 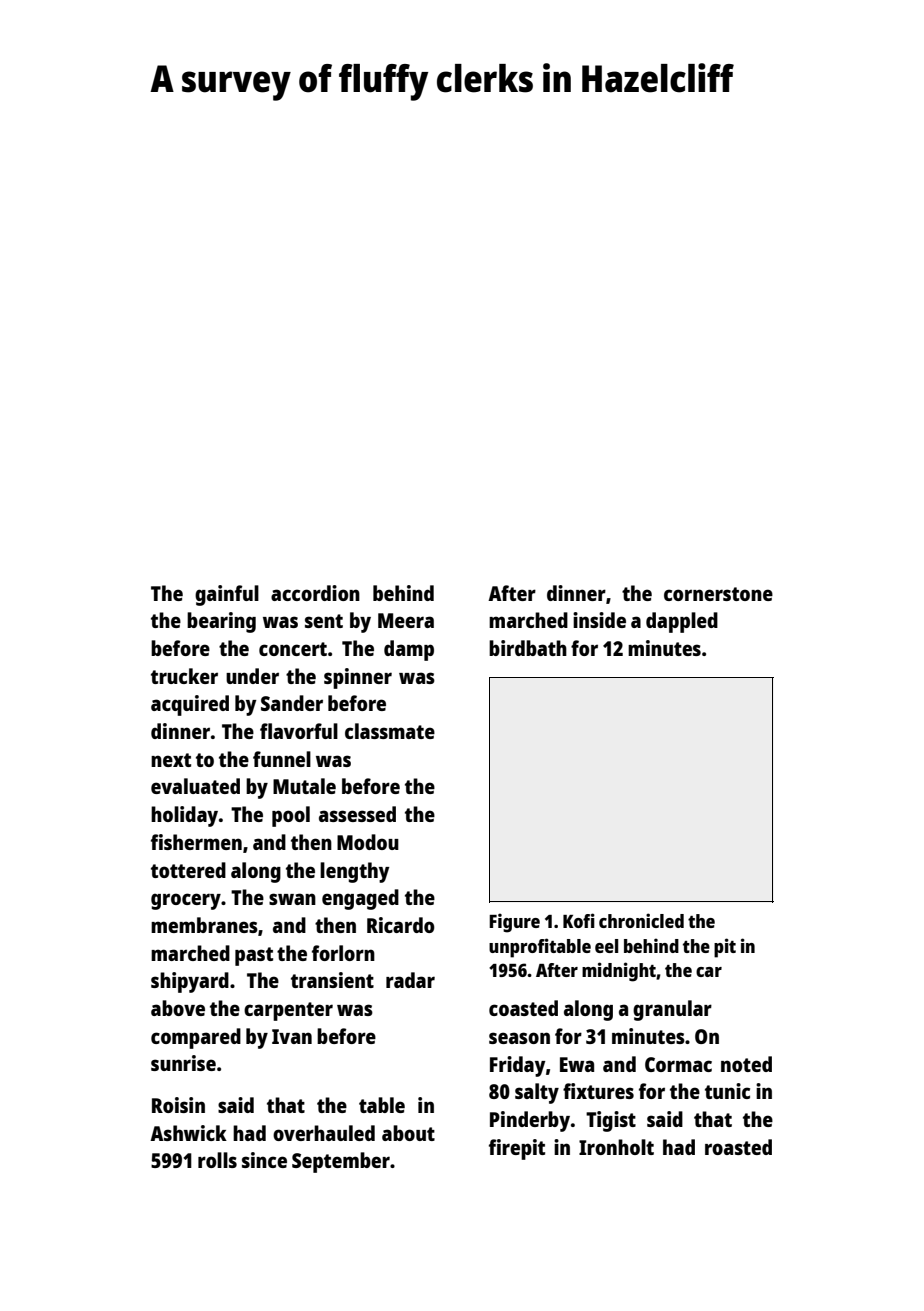 I want to click on next, so click(x=171, y=760).
